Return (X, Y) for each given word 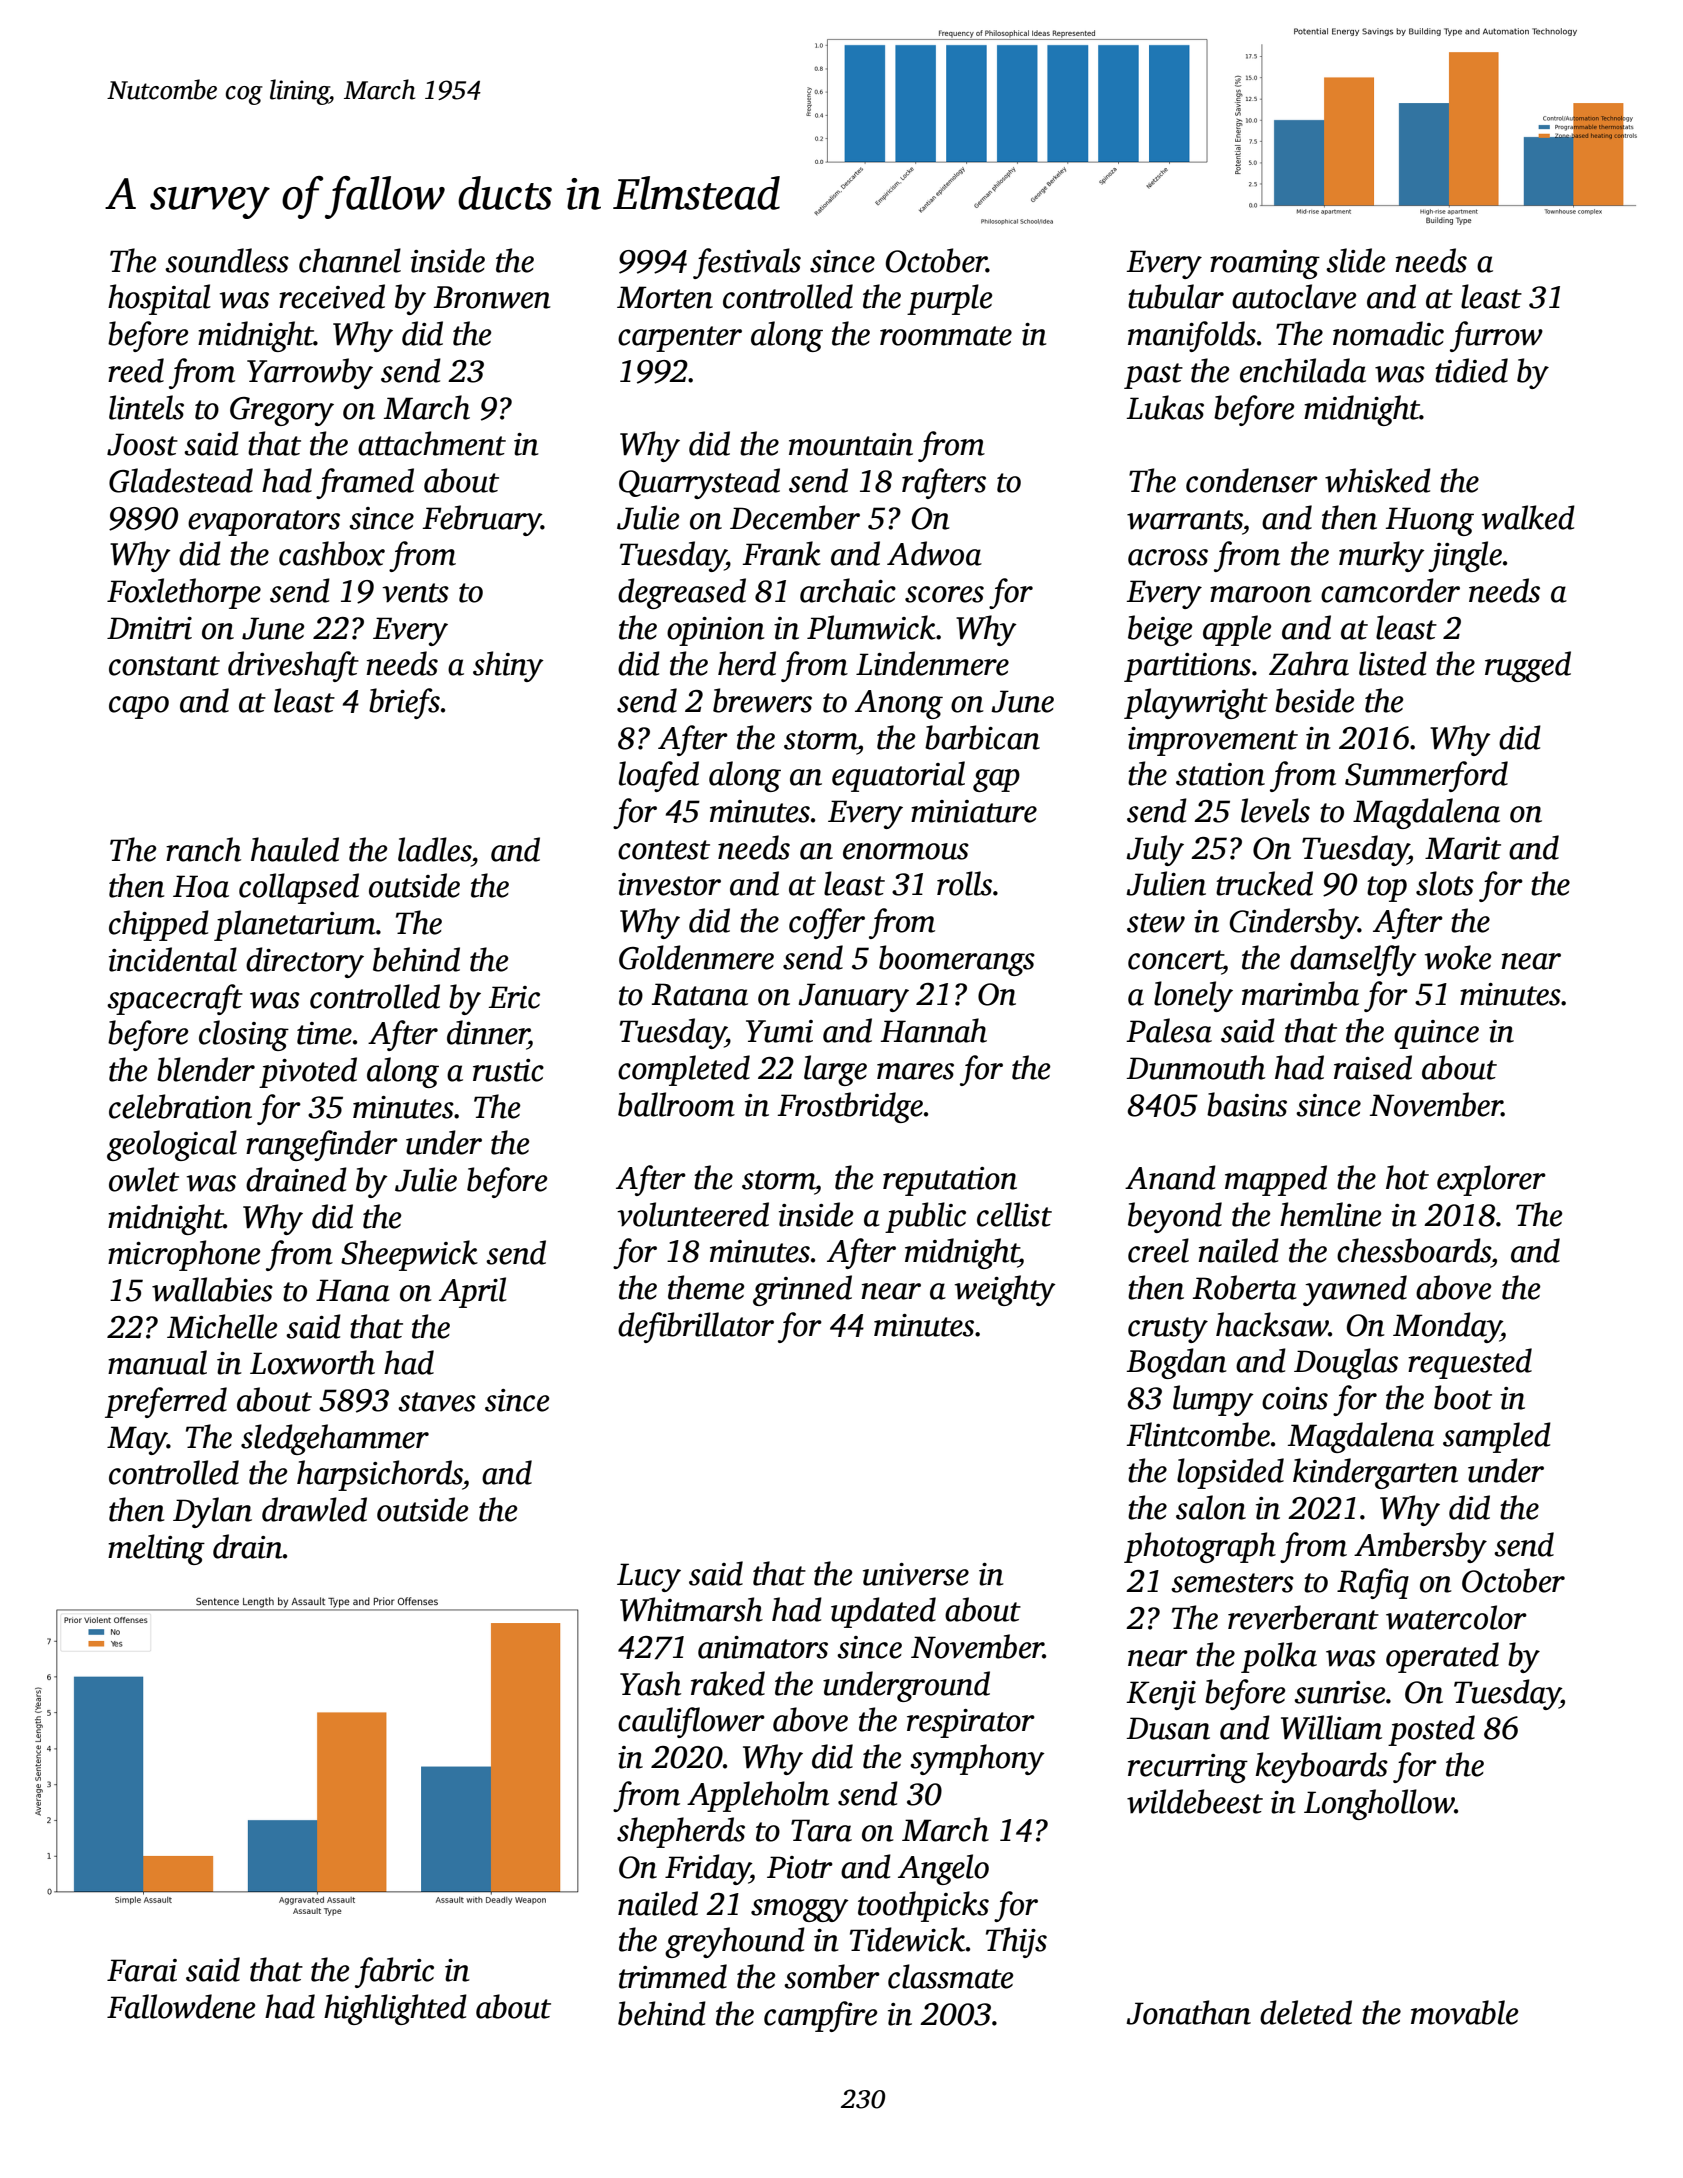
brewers (762, 700)
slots (1445, 883)
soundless (227, 260)
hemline (1331, 1214)
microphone (184, 1255)
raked (728, 1683)
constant (164, 666)
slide (1356, 260)
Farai (142, 1970)
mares (915, 1071)
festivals (747, 263)
